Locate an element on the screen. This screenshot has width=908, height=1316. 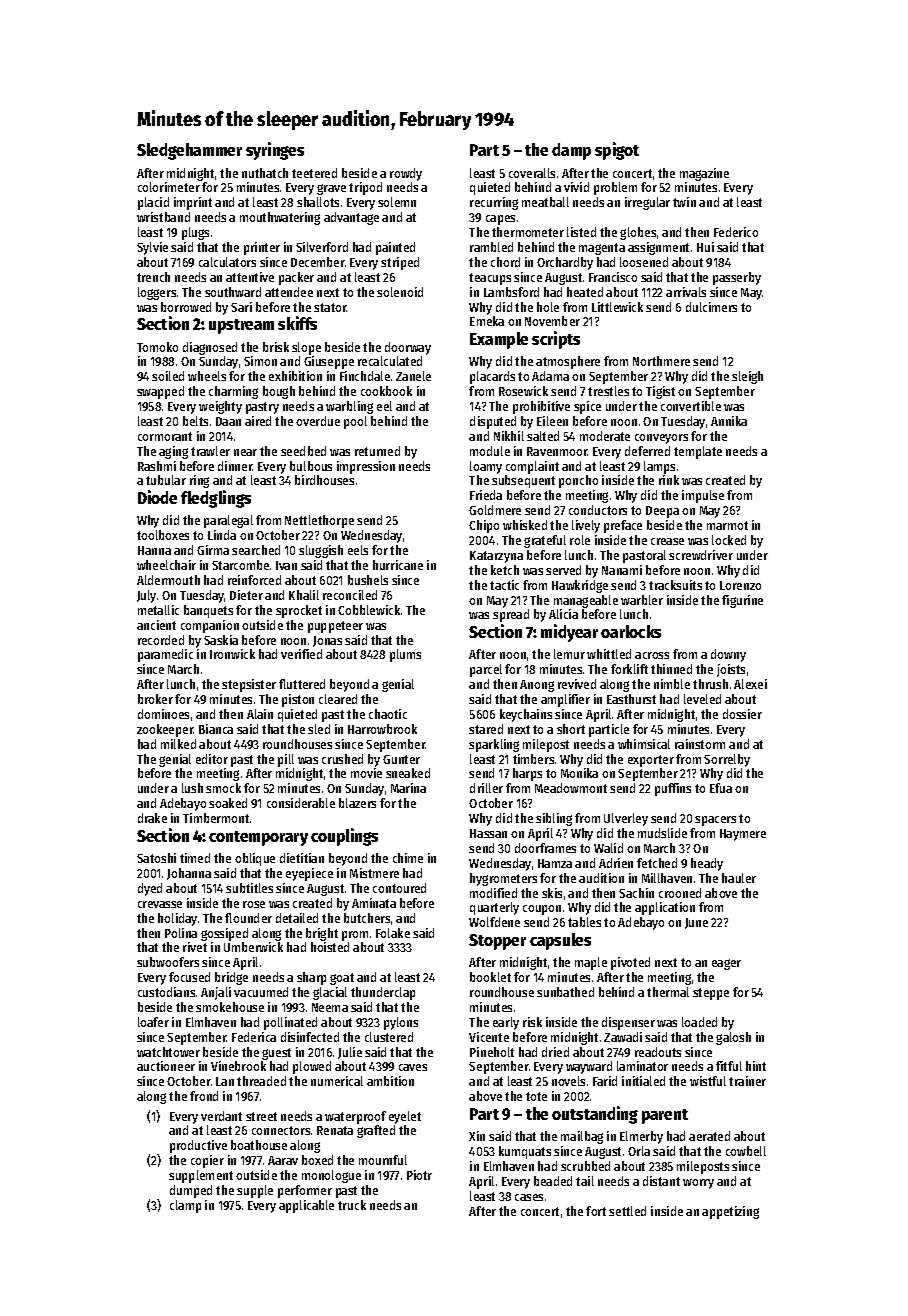
preface is located at coordinates (623, 526).
